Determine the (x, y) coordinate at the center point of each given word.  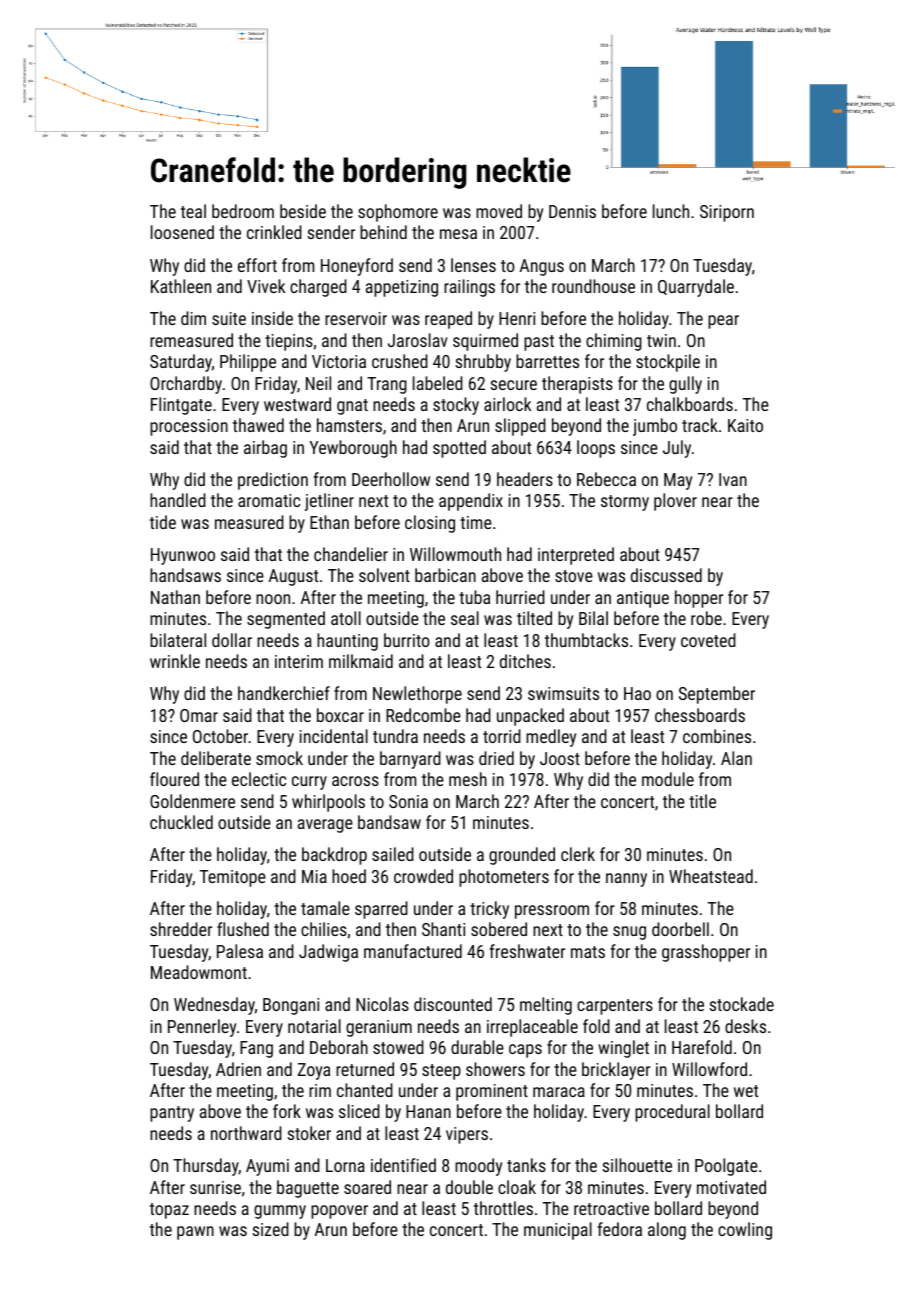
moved (499, 211)
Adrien (238, 1069)
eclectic (259, 779)
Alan (736, 758)
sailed (393, 854)
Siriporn (727, 213)
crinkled (274, 232)
